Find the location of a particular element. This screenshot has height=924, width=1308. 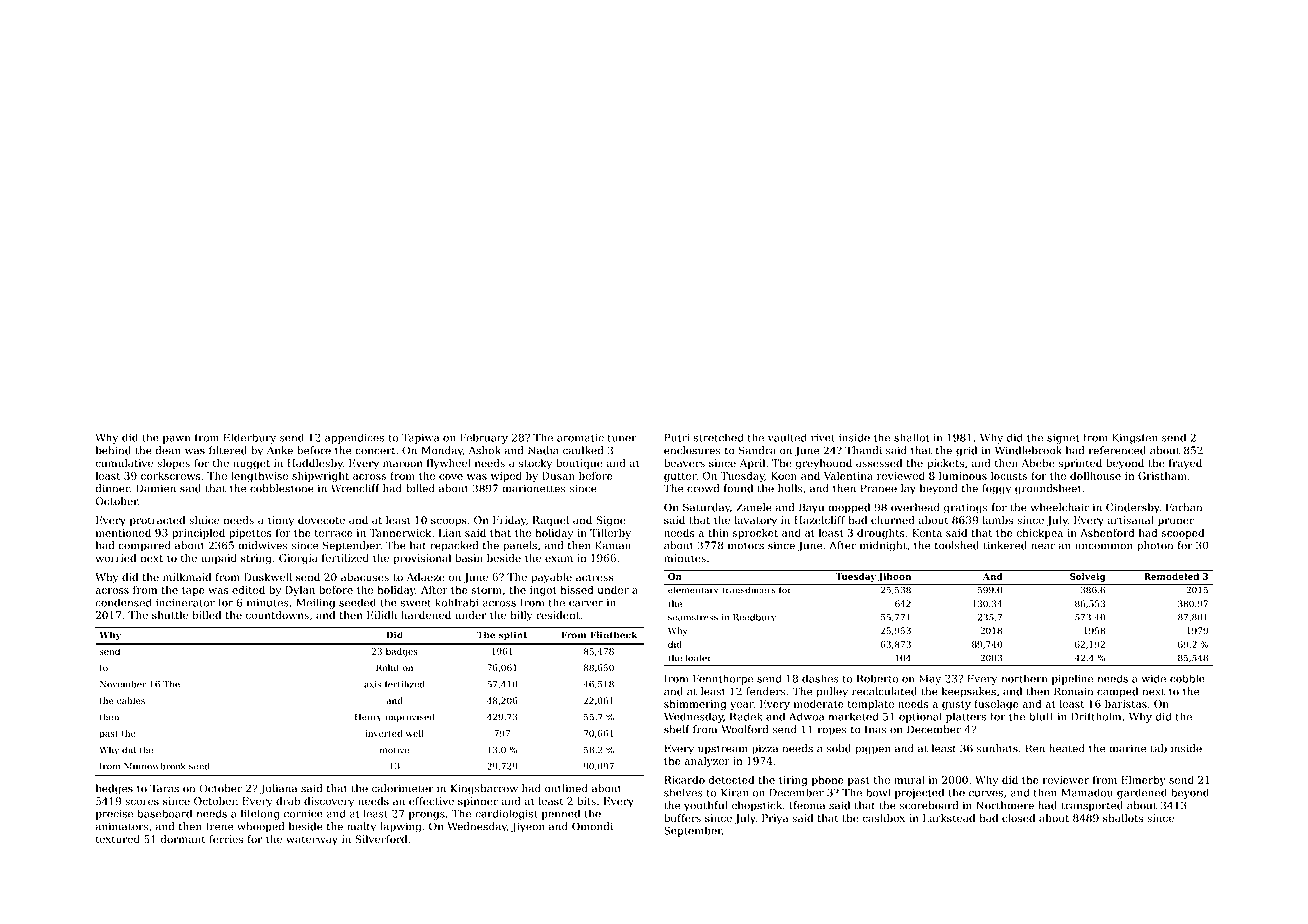

Meiling is located at coordinates (315, 603).
